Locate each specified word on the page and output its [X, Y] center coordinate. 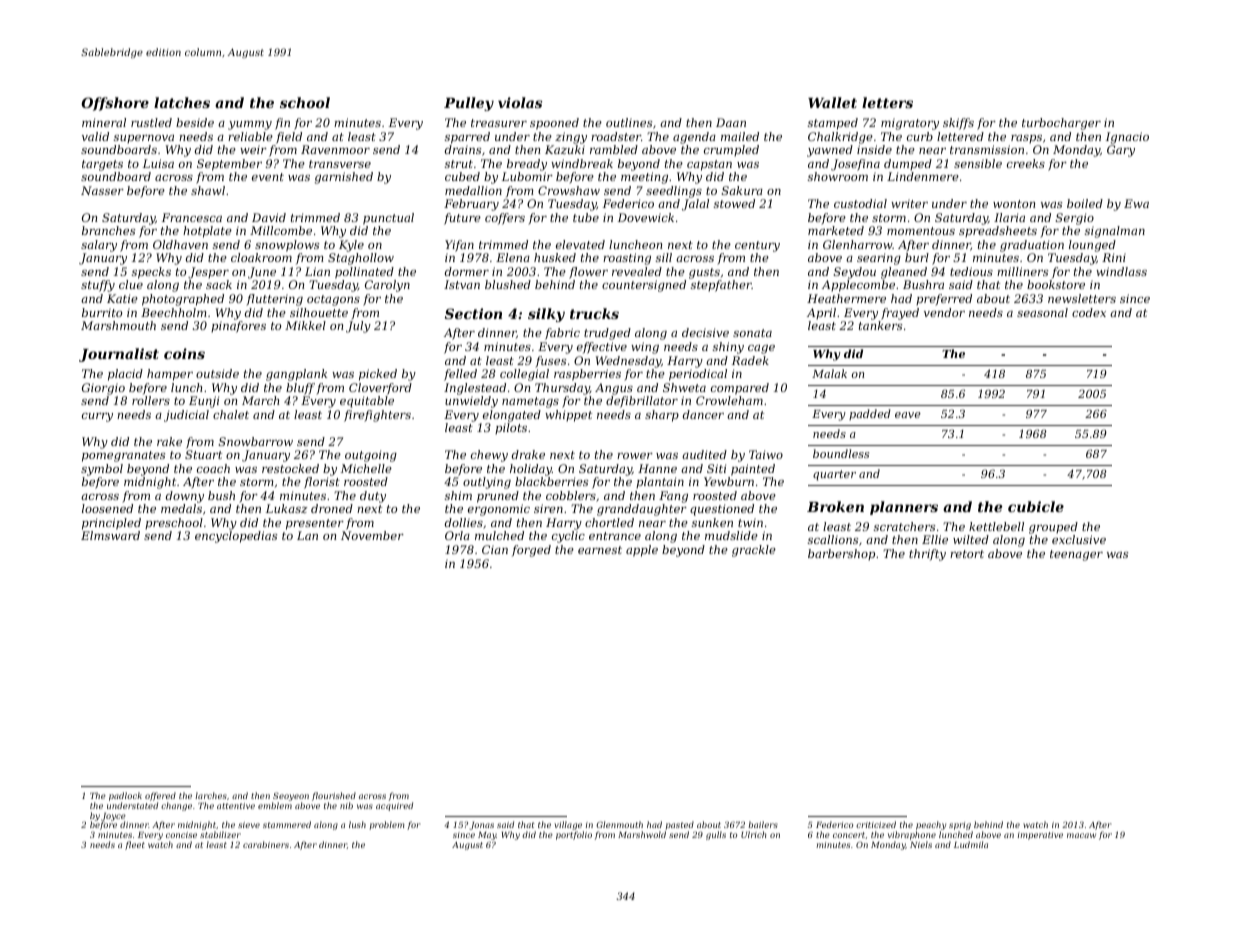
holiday [531, 470]
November [372, 535]
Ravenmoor [335, 149]
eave [908, 415]
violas [520, 102]
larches [211, 795]
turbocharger [1061, 124]
